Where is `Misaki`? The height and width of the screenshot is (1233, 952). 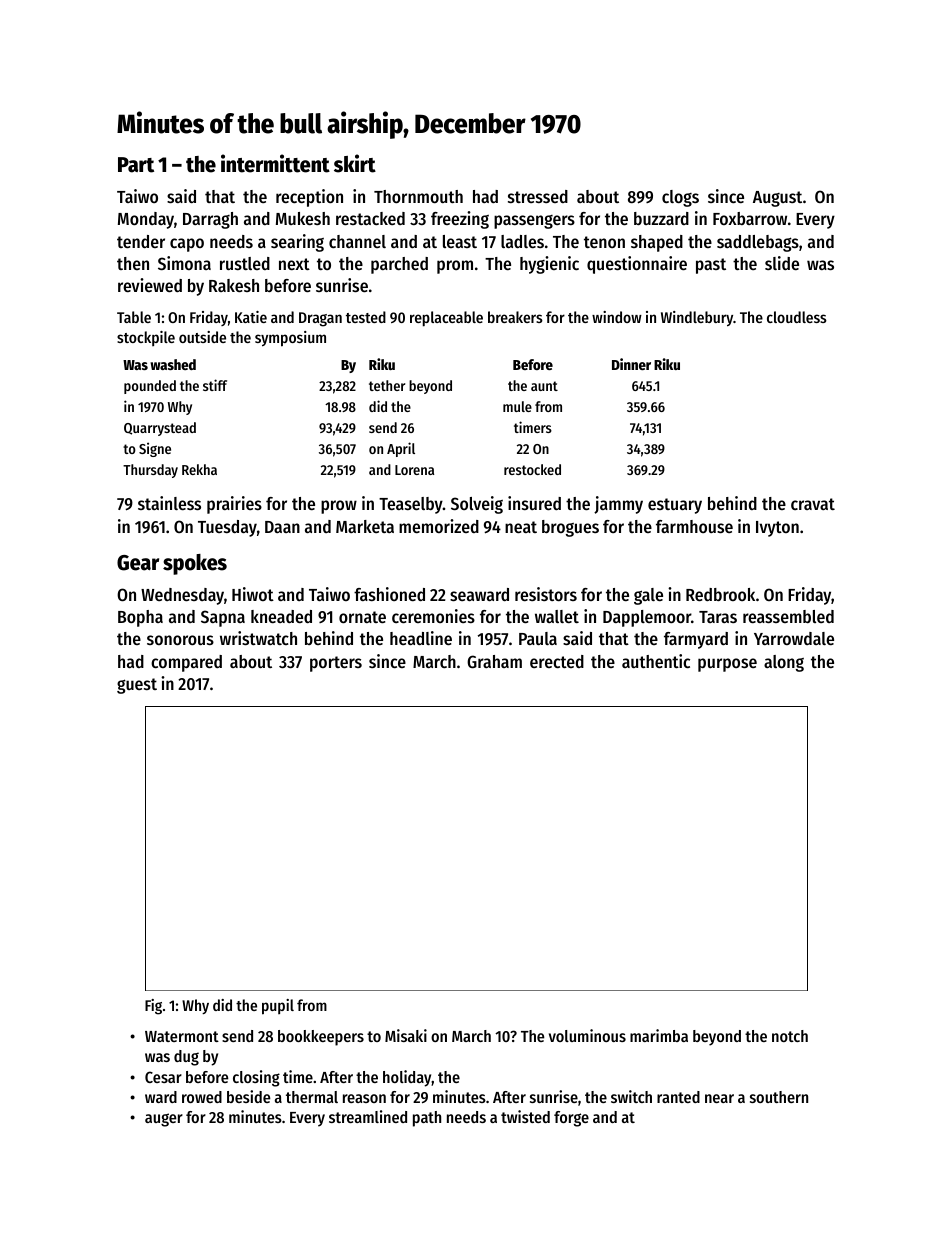
Misaki is located at coordinates (406, 1035).
